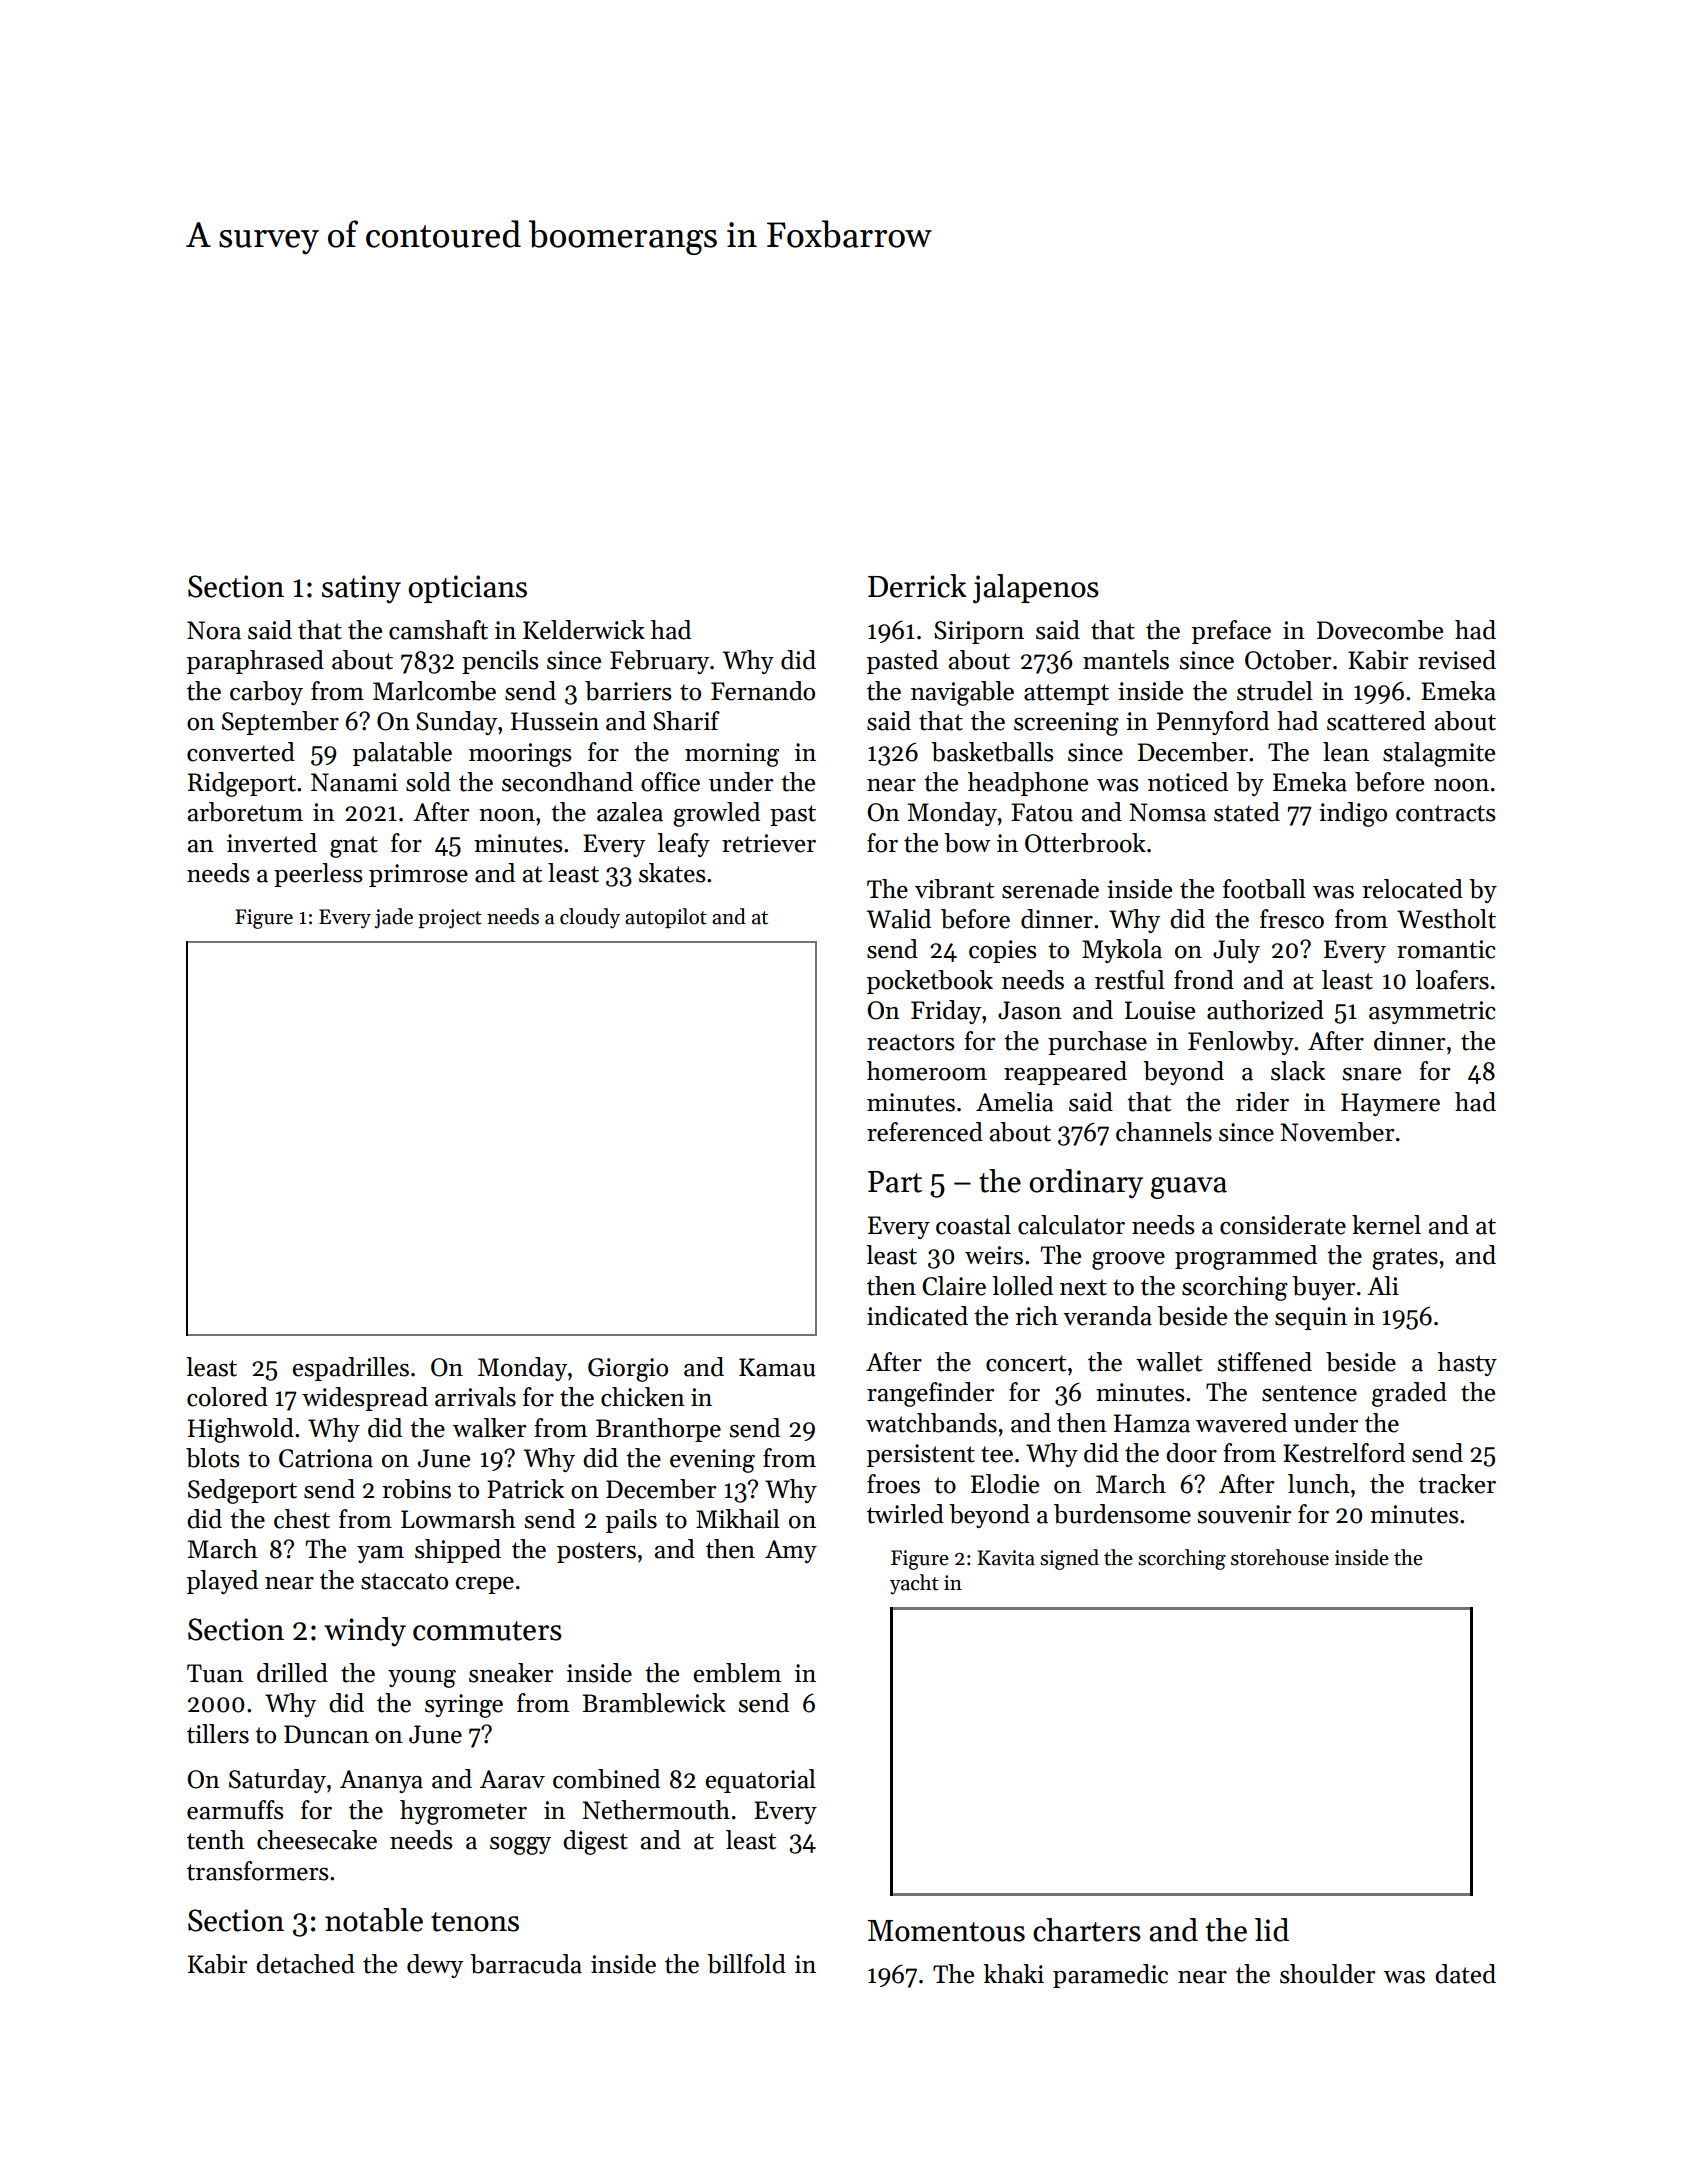  I want to click on contracts, so click(1445, 813).
